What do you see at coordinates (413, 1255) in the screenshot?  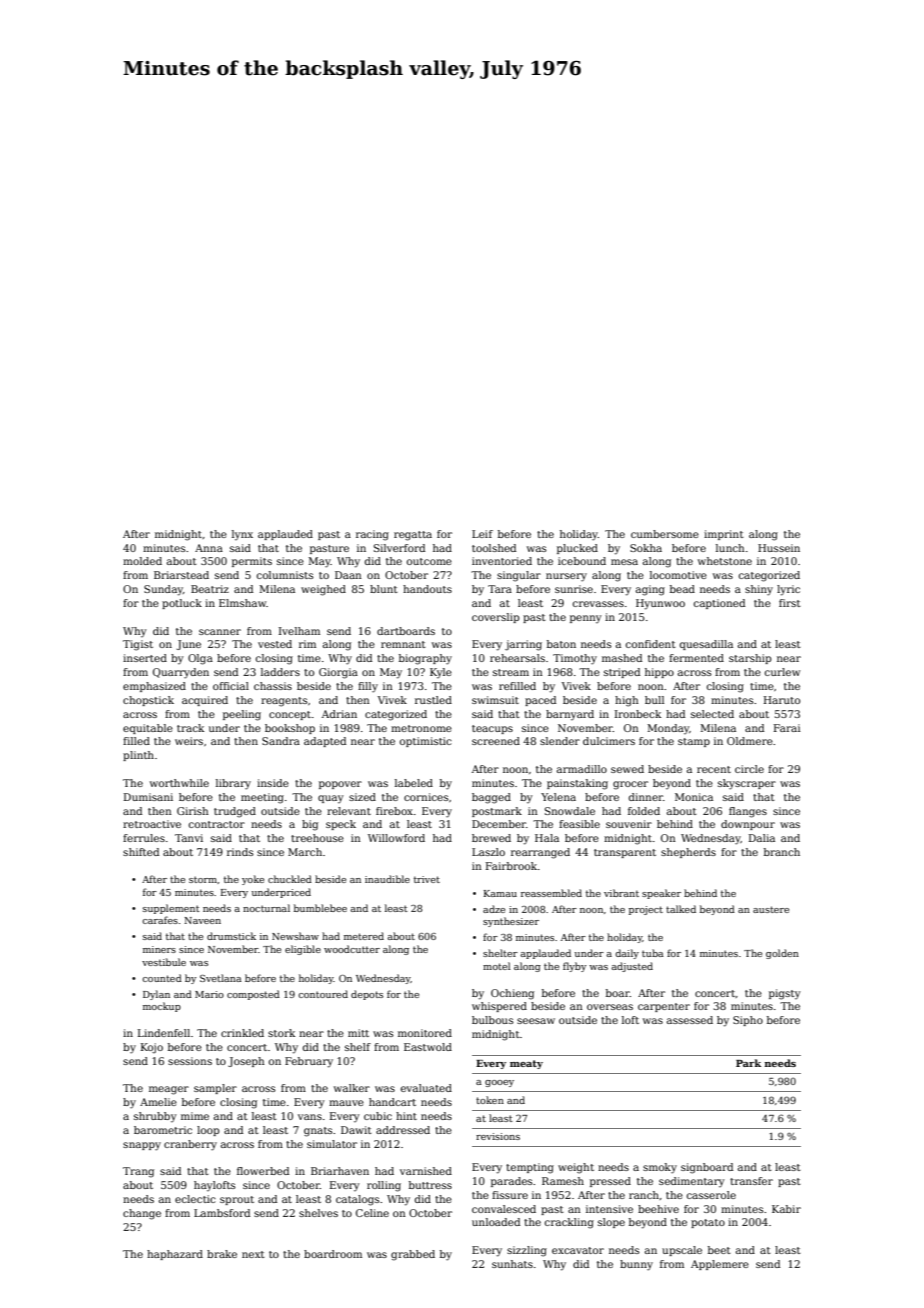 I see `grabbed` at bounding box center [413, 1255].
